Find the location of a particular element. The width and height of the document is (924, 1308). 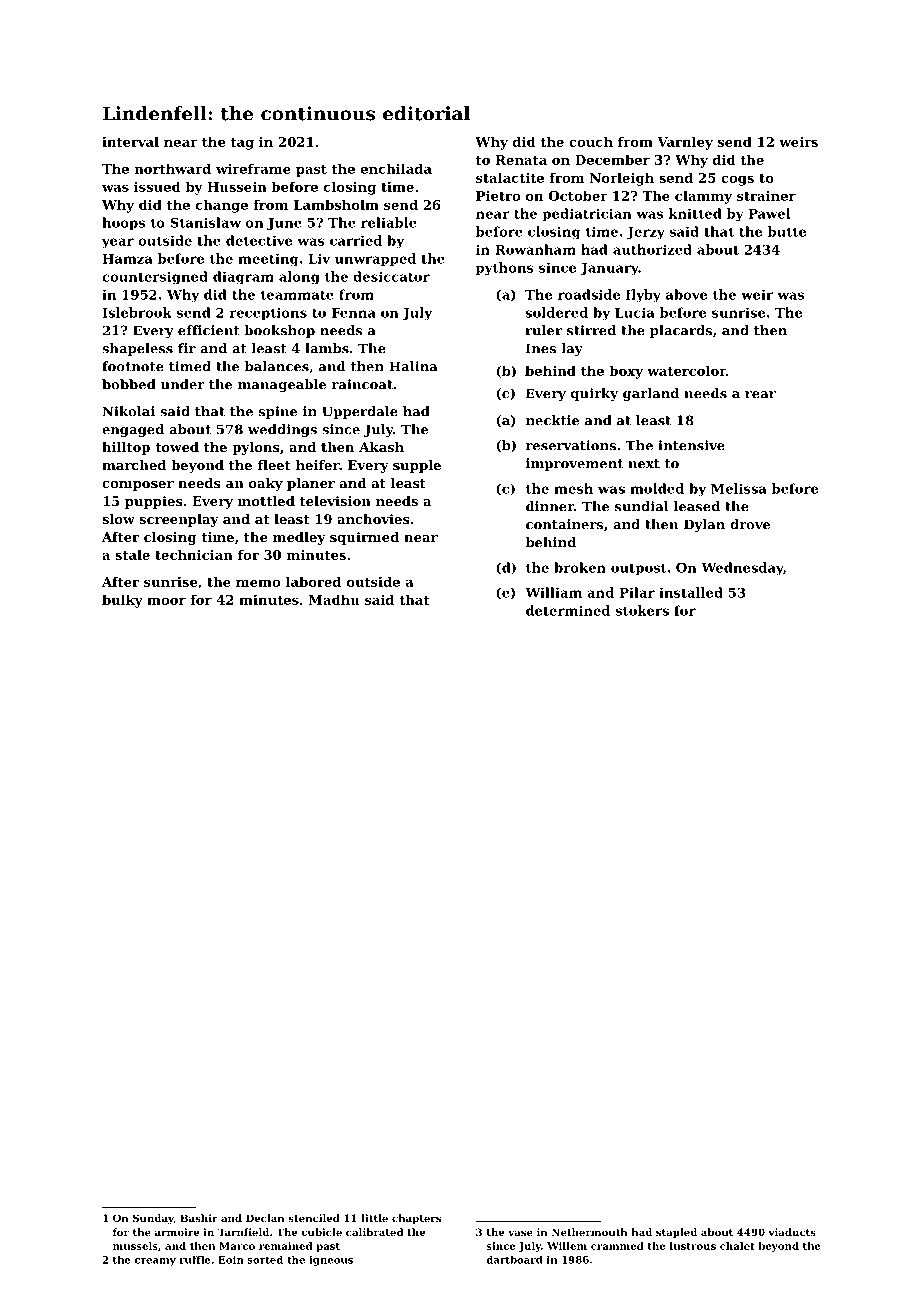

stokers is located at coordinates (642, 610).
